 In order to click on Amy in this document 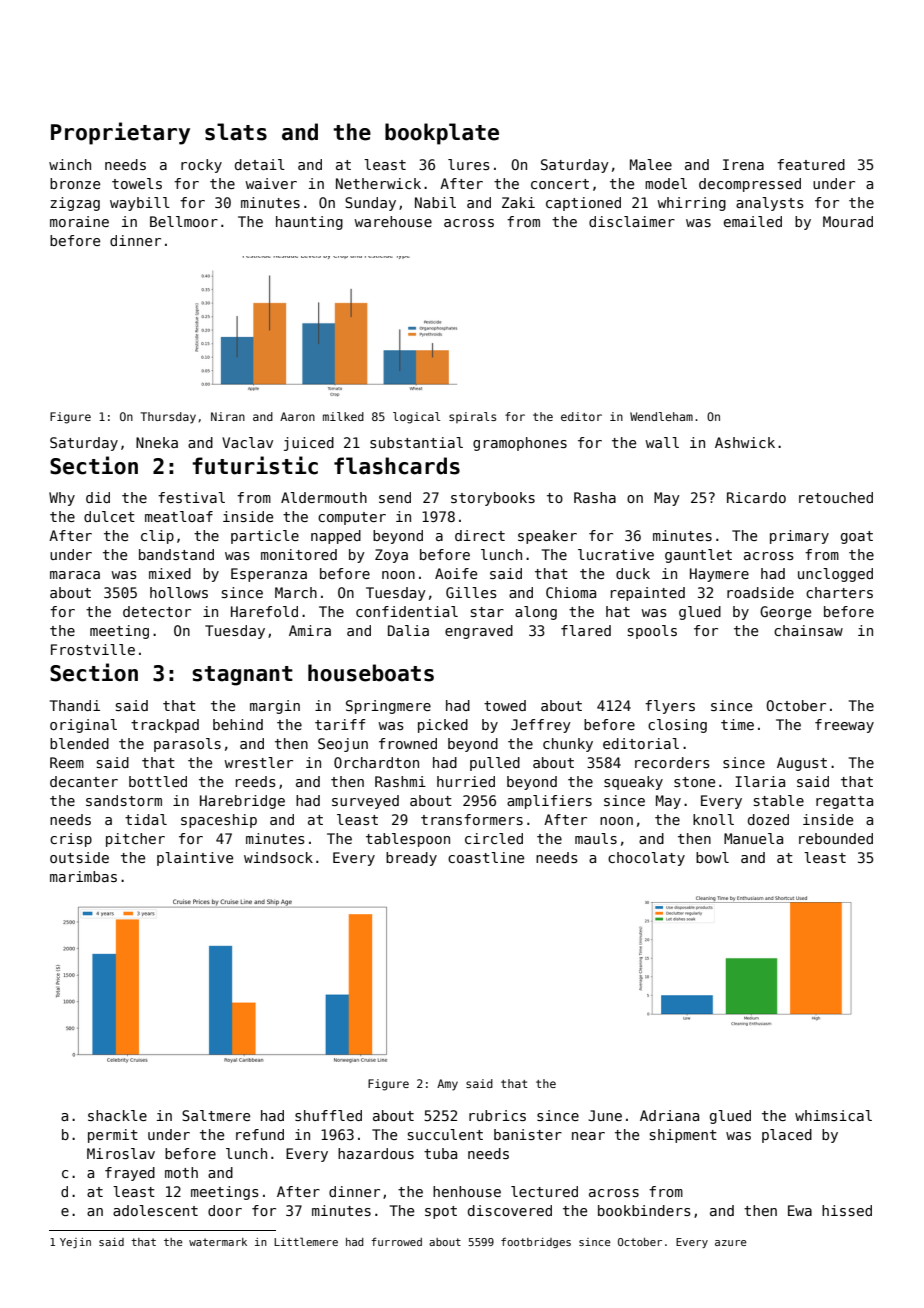, I will do `click(447, 1085)`.
